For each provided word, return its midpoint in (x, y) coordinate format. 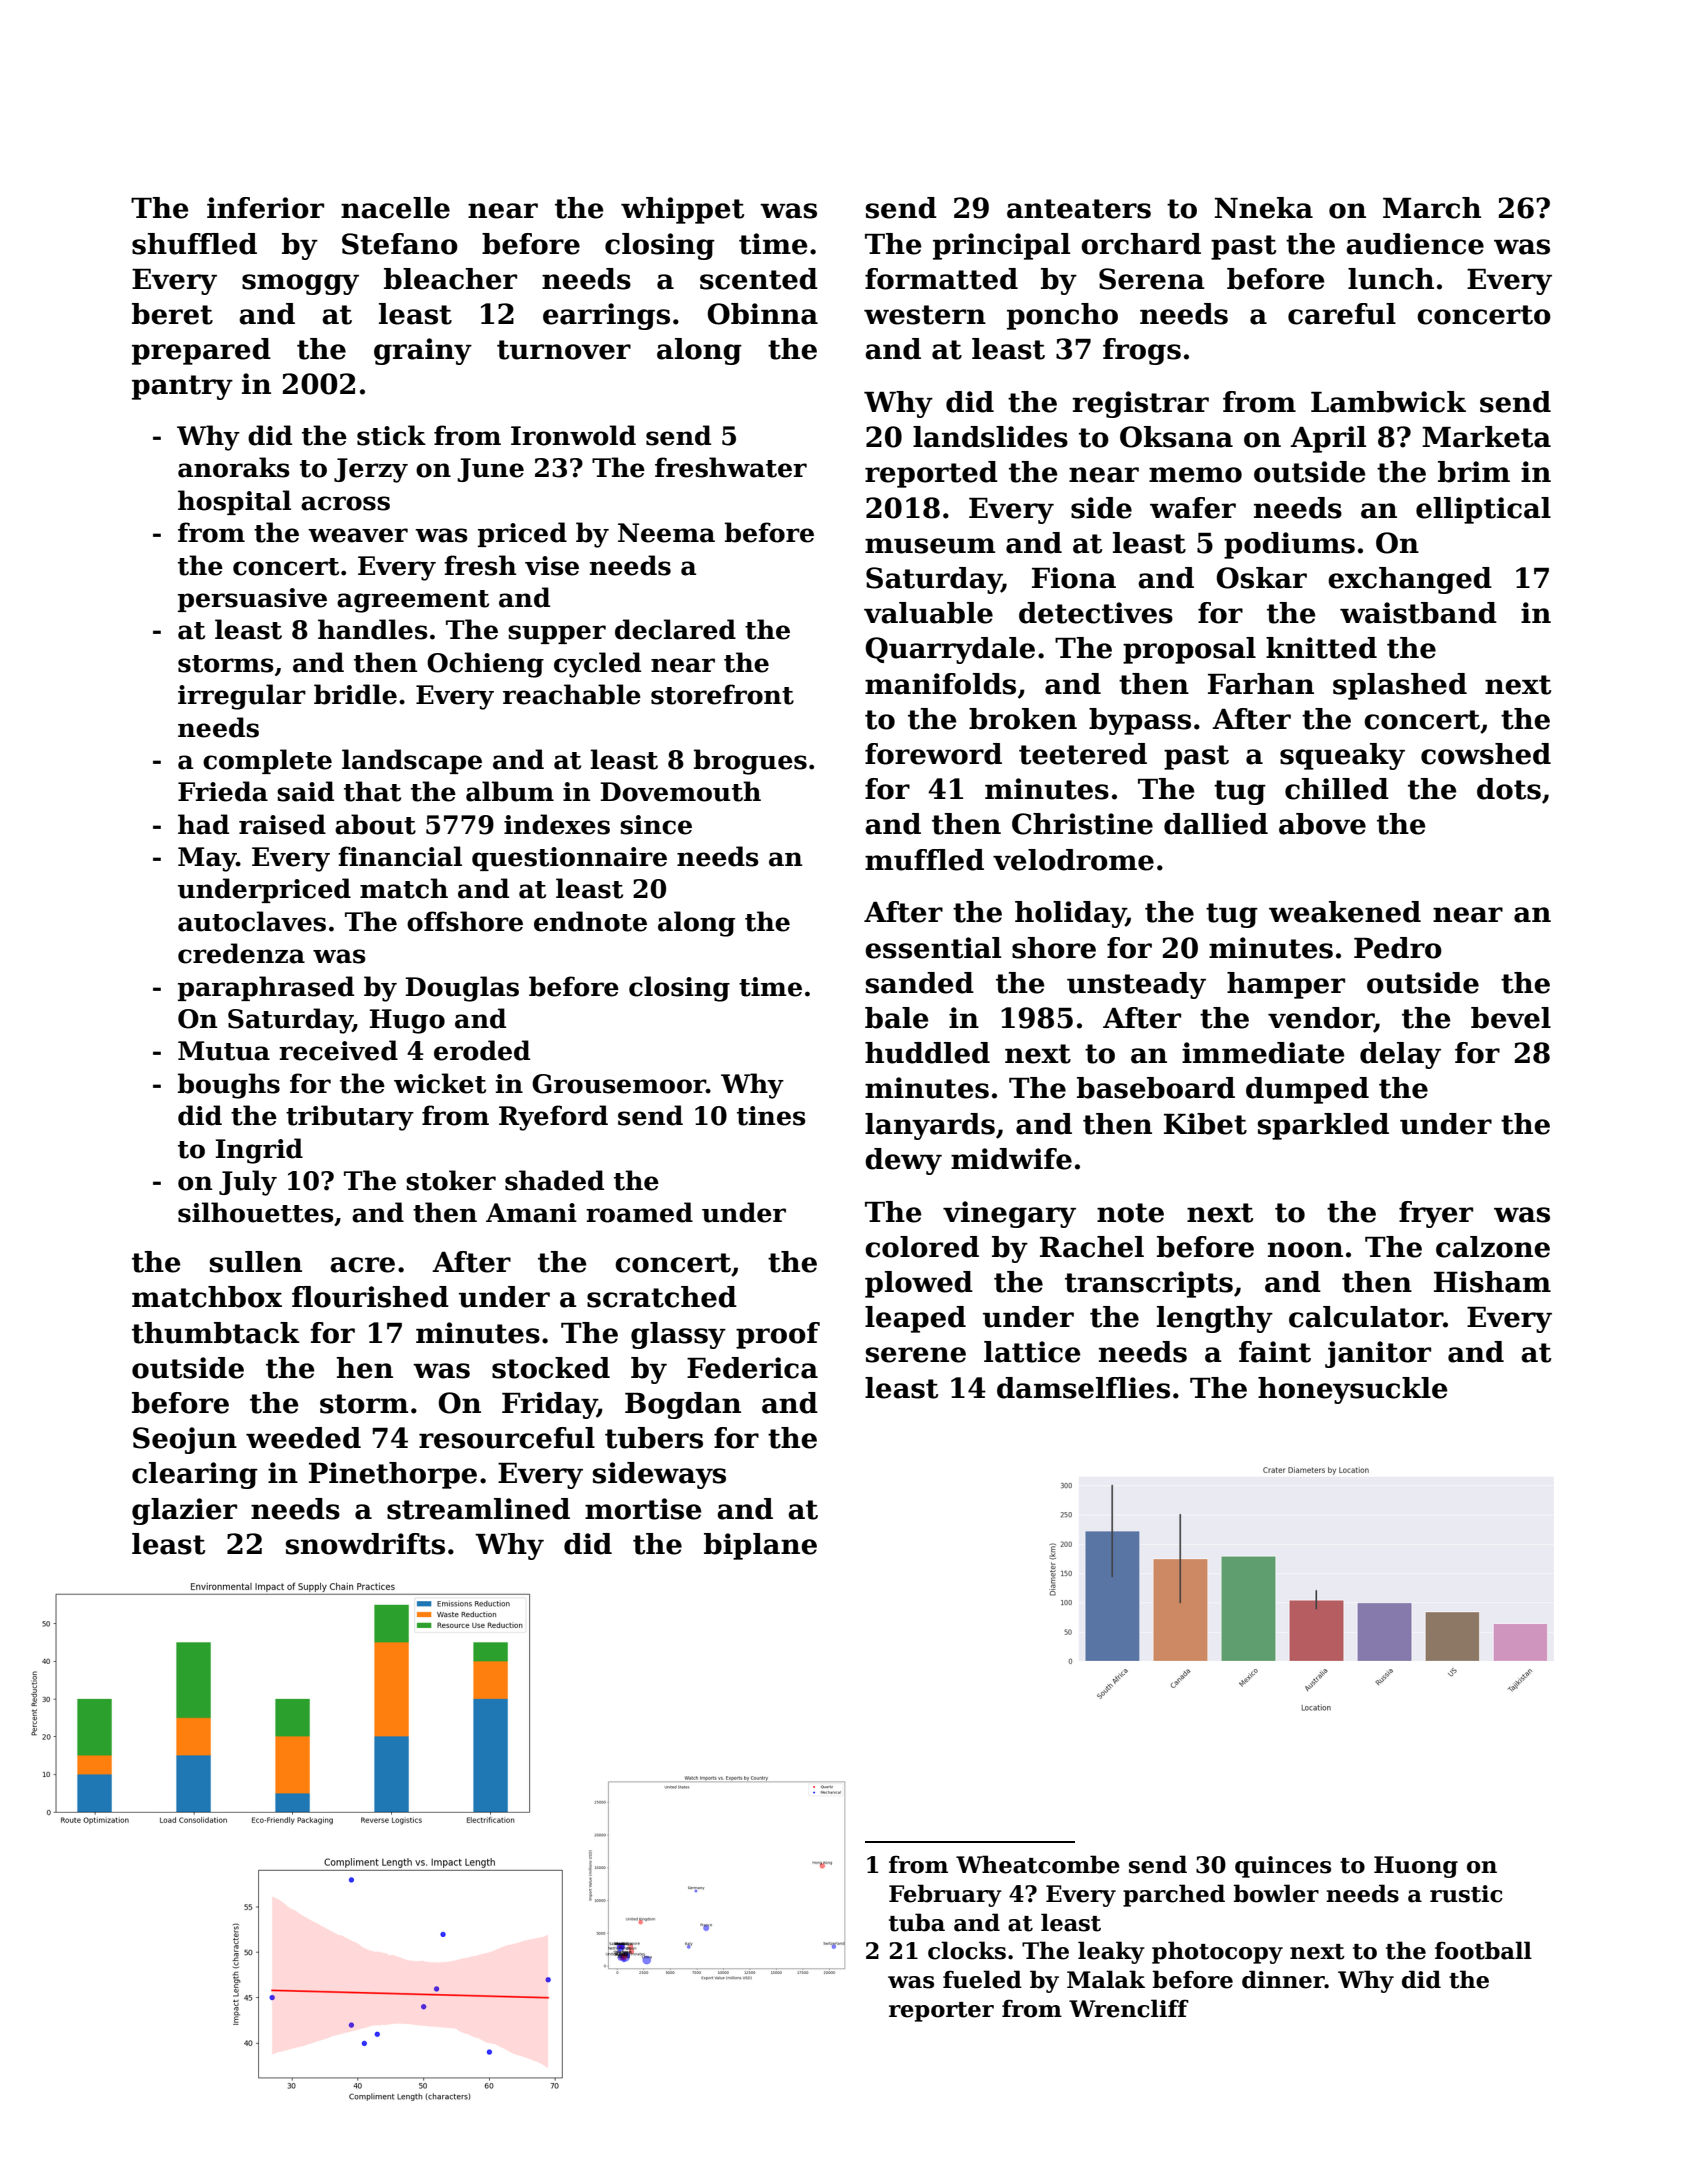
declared (675, 629)
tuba (917, 1922)
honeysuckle (1353, 1390)
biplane (760, 1546)
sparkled (1323, 1126)
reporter (941, 2012)
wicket (440, 1083)
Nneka (1264, 208)
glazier (184, 1511)
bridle (355, 694)
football (1483, 1950)
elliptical (1483, 510)
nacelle (395, 208)
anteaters (1079, 209)
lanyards (930, 1126)
